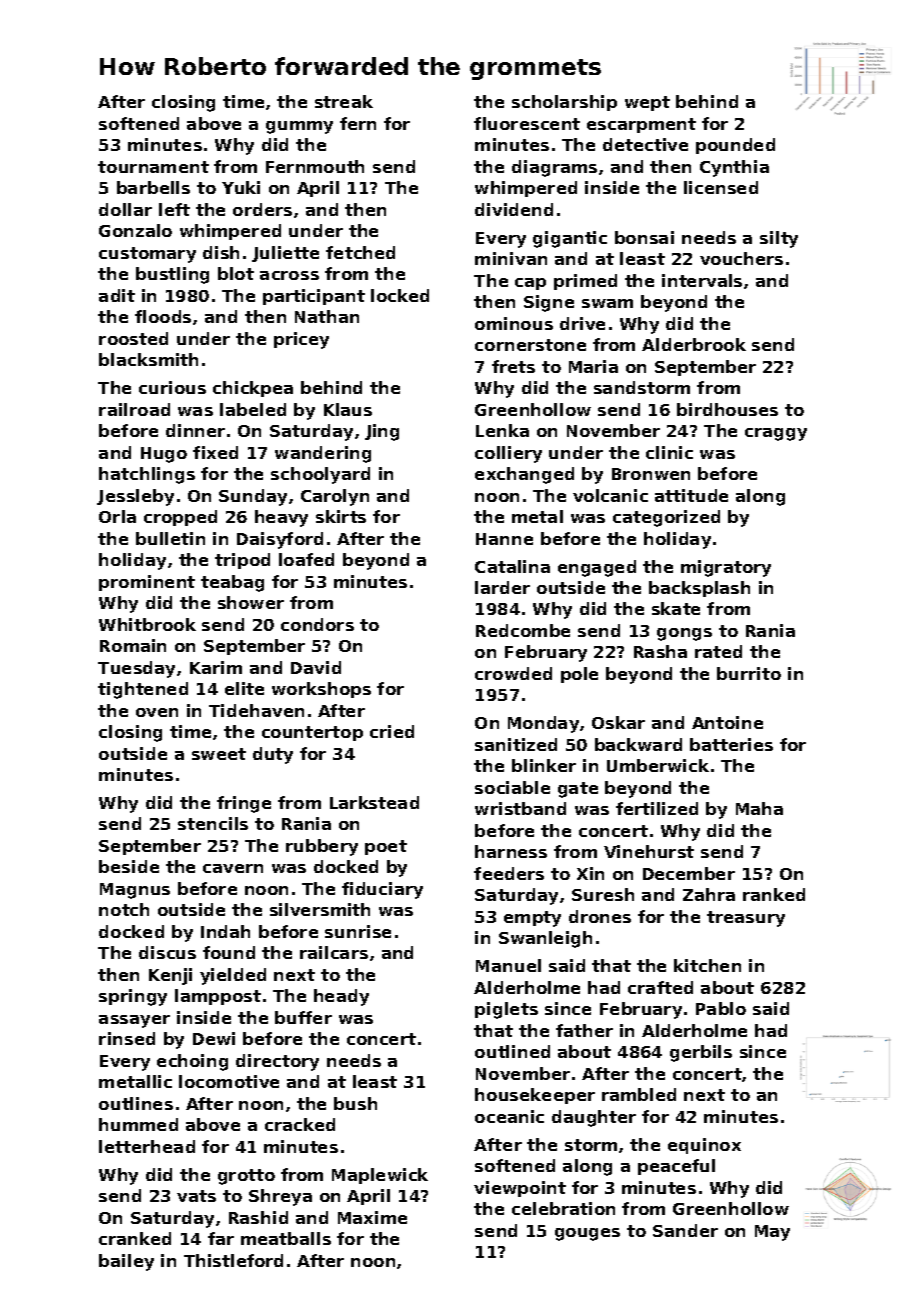 The image size is (908, 1316). I want to click on Yuki, so click(241, 187).
